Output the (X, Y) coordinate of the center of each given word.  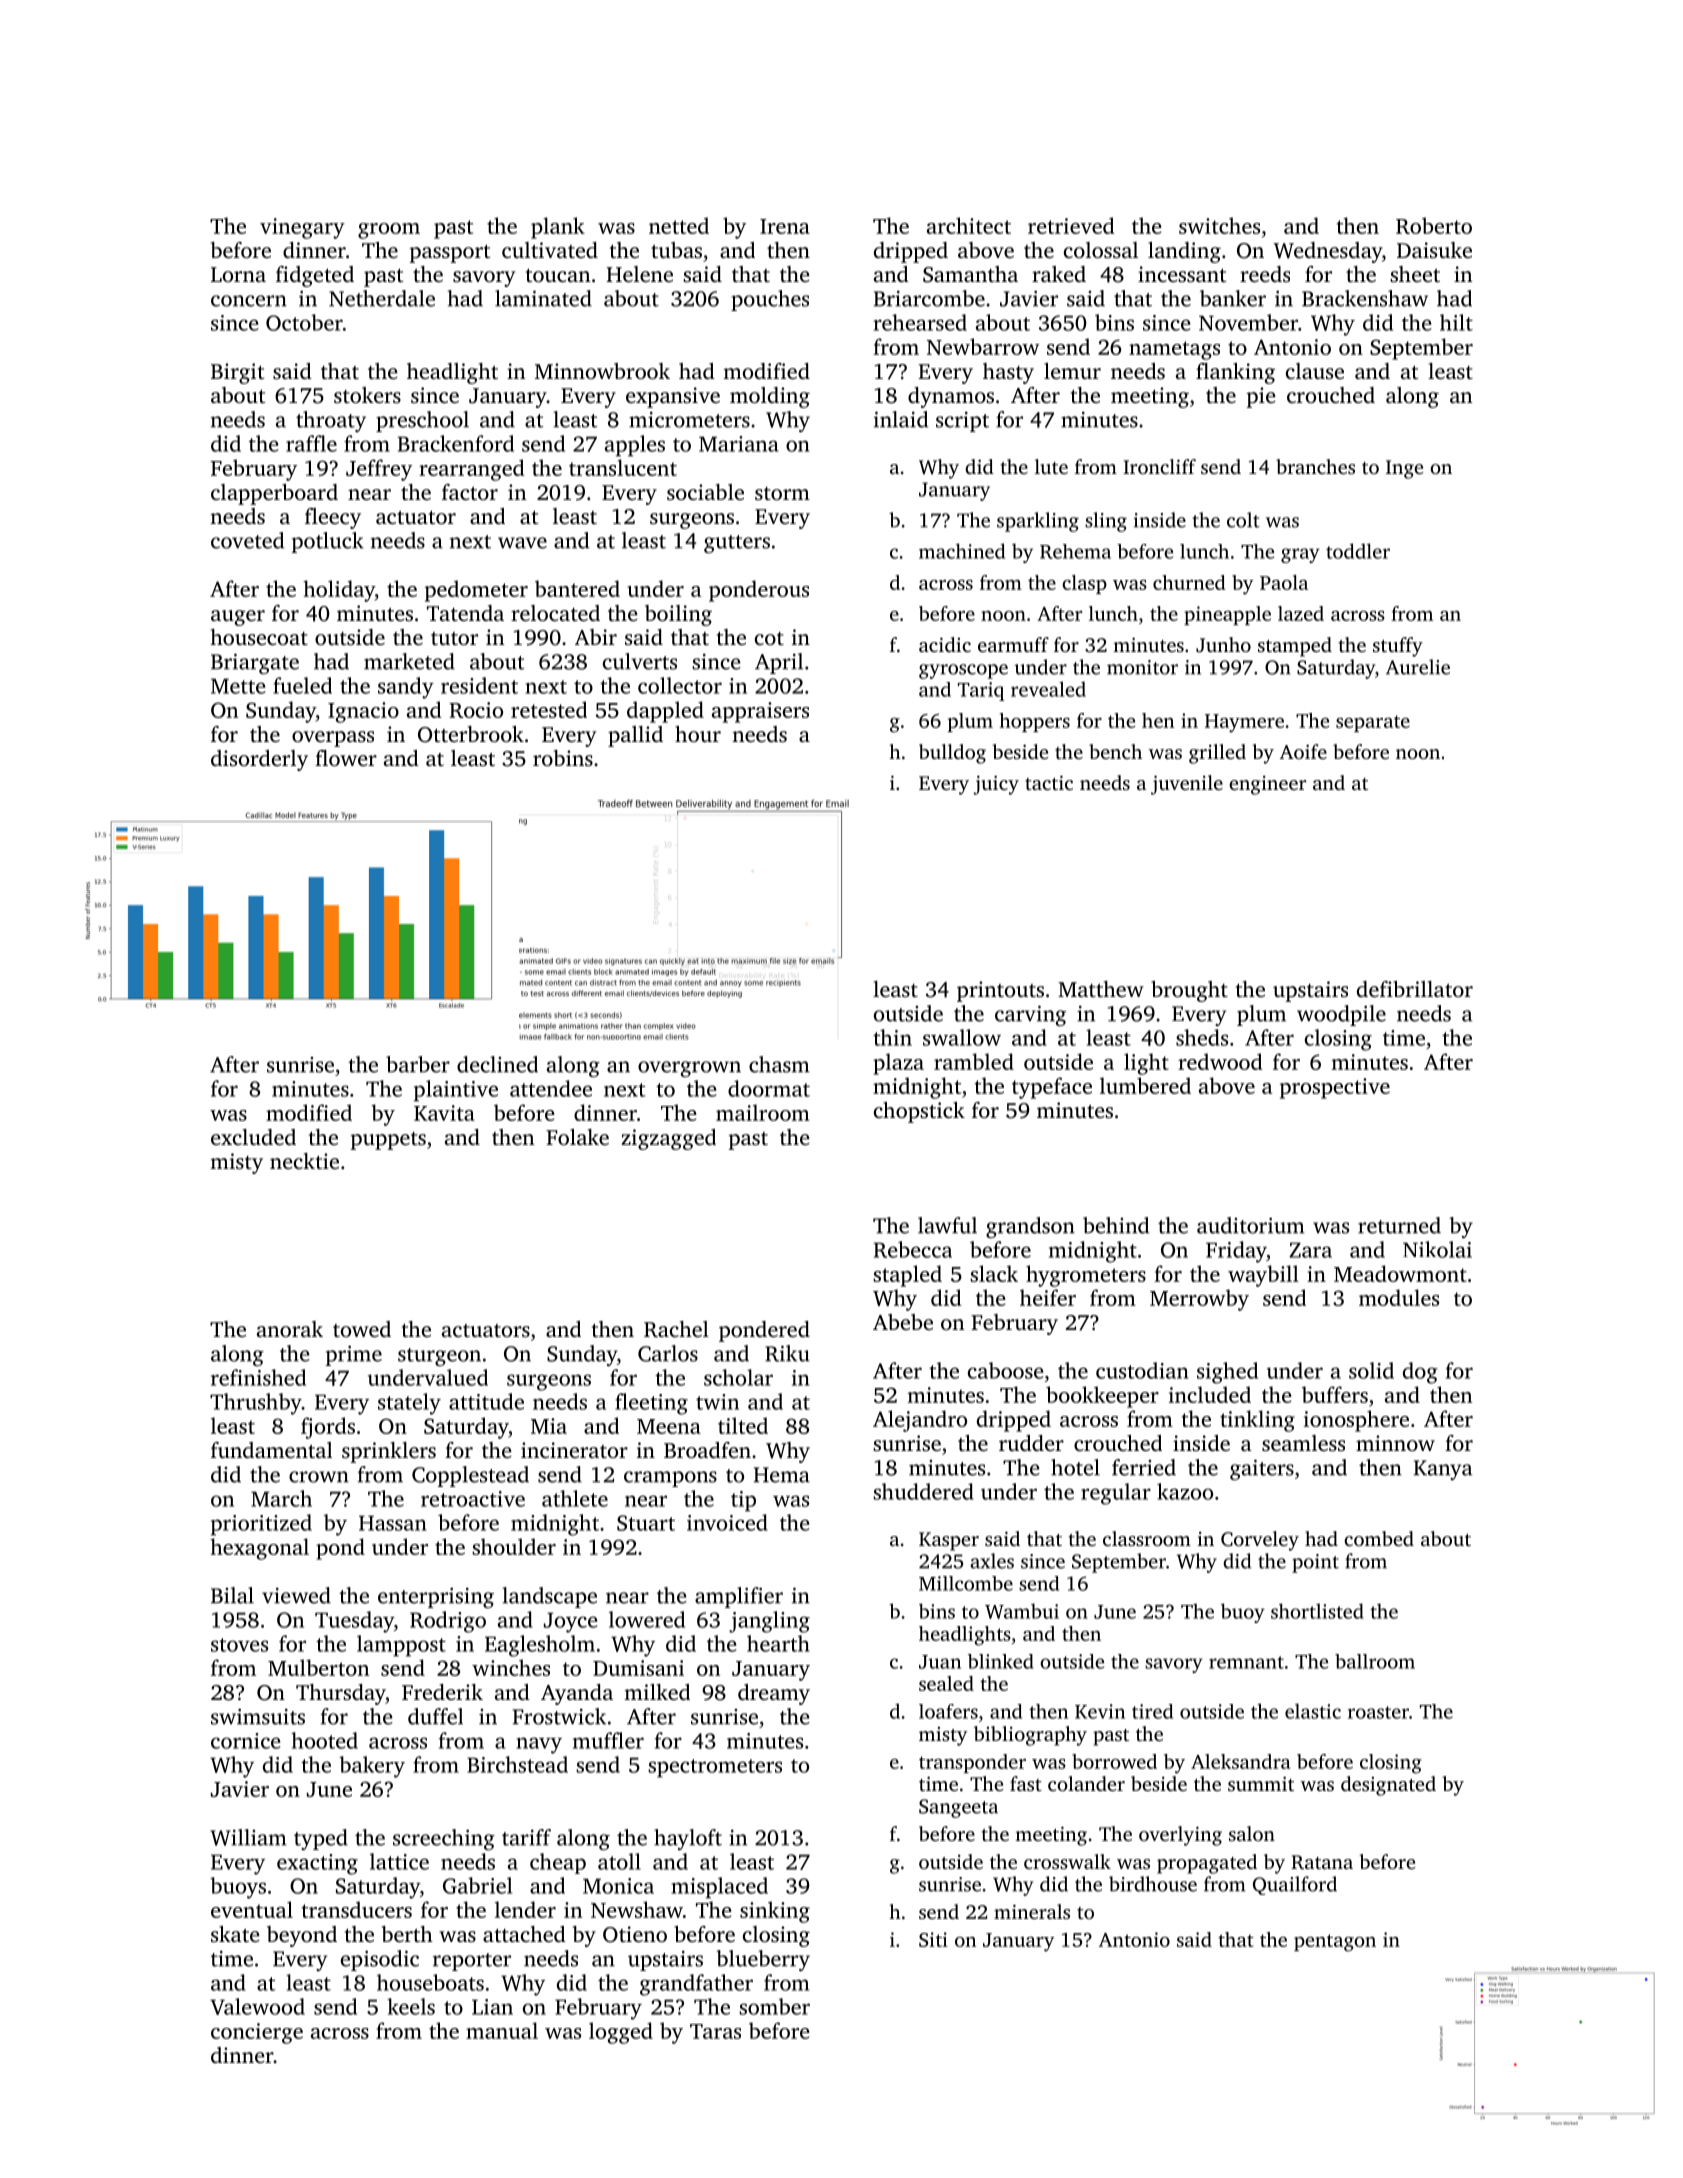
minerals (1032, 1911)
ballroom (1375, 1661)
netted (679, 225)
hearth (778, 1643)
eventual (252, 1909)
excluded (253, 1137)
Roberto (1434, 225)
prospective (1335, 1088)
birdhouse (1153, 1884)
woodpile (1341, 1015)
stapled (907, 1276)
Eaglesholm (540, 1646)
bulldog (952, 754)
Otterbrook (471, 734)
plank (558, 228)
